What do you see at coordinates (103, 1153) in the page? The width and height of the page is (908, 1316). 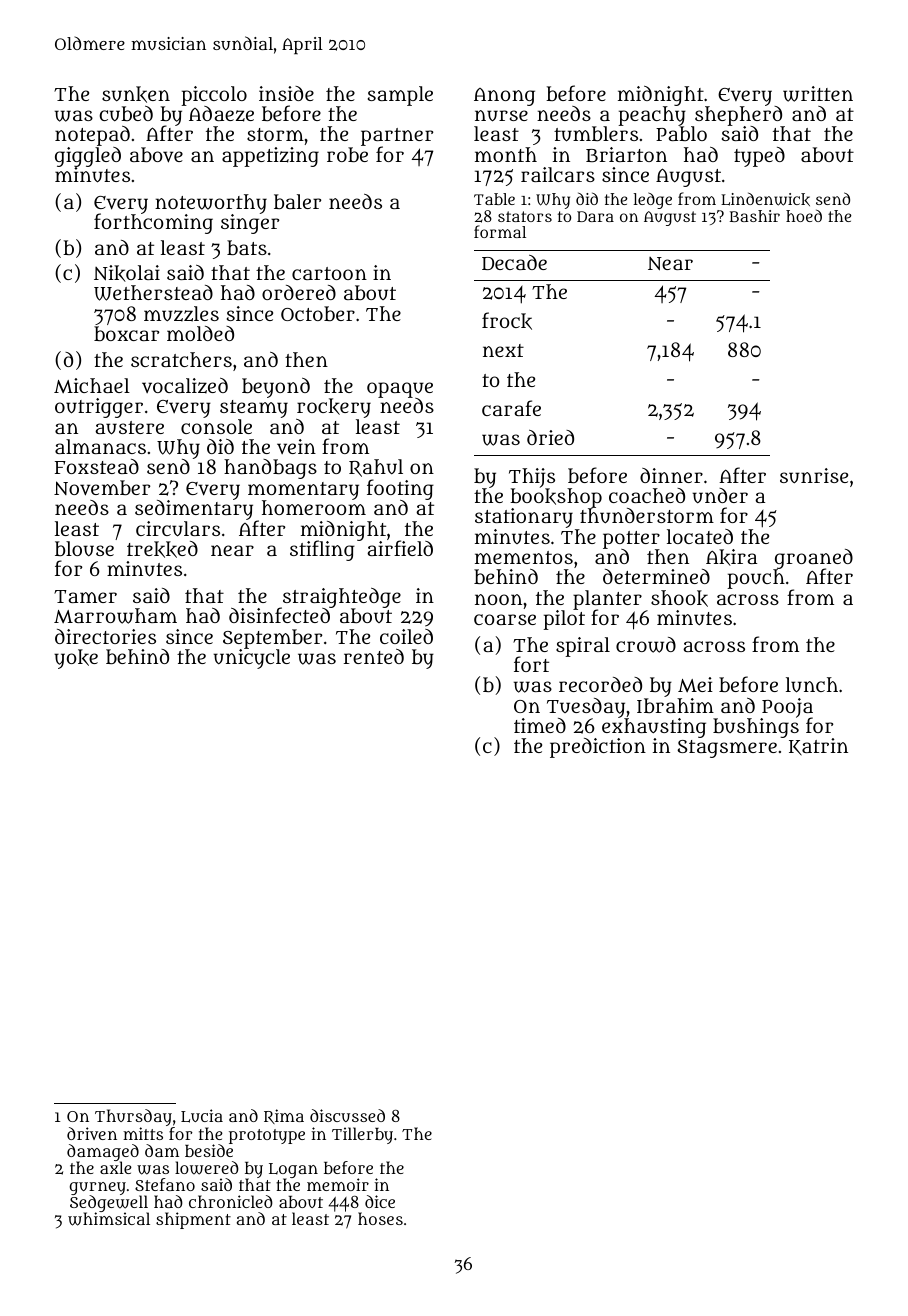 I see `damaged` at bounding box center [103, 1153].
